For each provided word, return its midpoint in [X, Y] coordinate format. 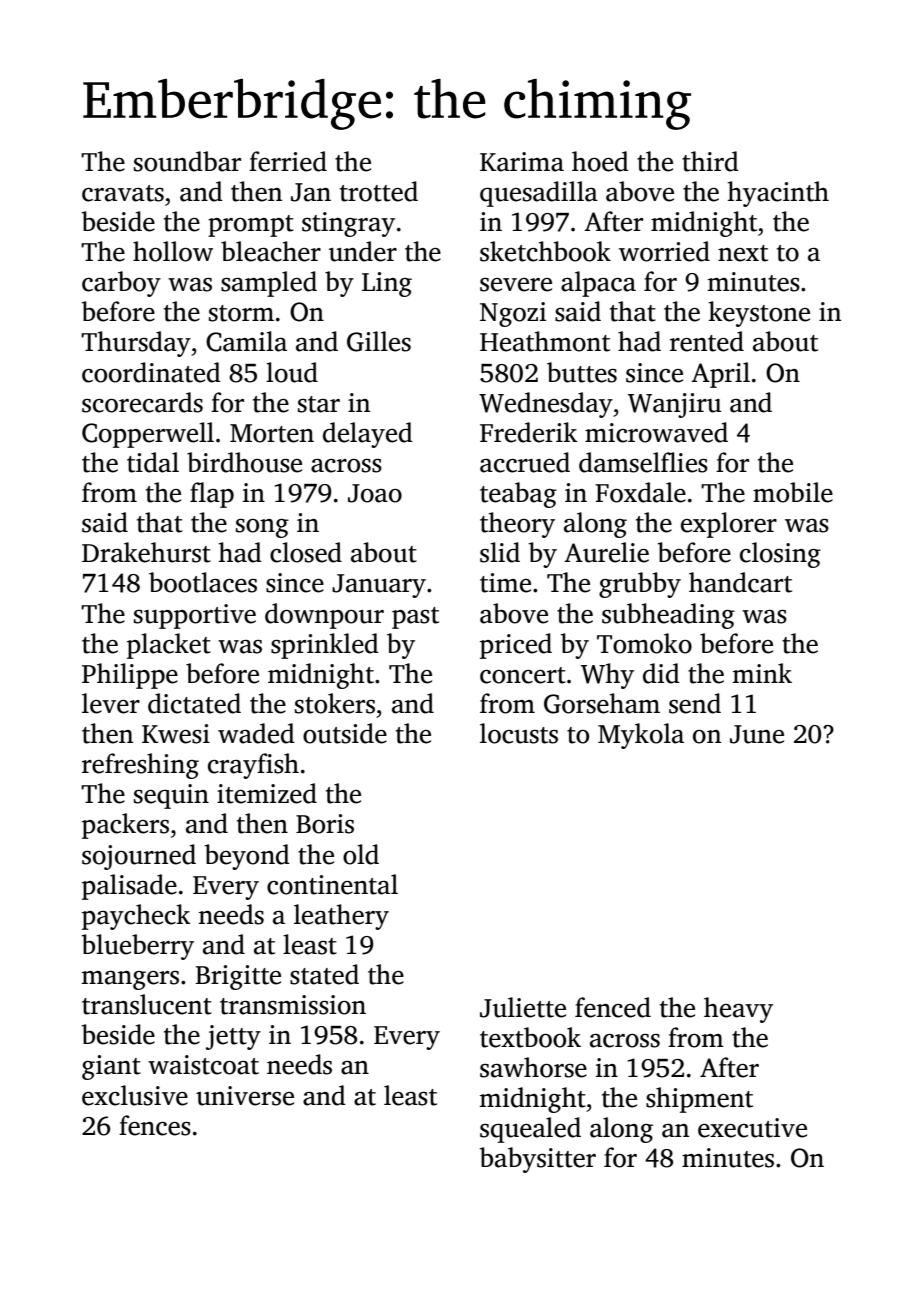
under [363, 251]
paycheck [136, 917]
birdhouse [244, 462]
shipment [699, 1100]
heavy [738, 1010]
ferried [288, 161]
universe [245, 1096]
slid [500, 552]
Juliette [523, 1007]
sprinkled [325, 646]
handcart [740, 582]
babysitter [538, 1160]
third [710, 161]
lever [111, 703]
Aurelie [606, 552]
